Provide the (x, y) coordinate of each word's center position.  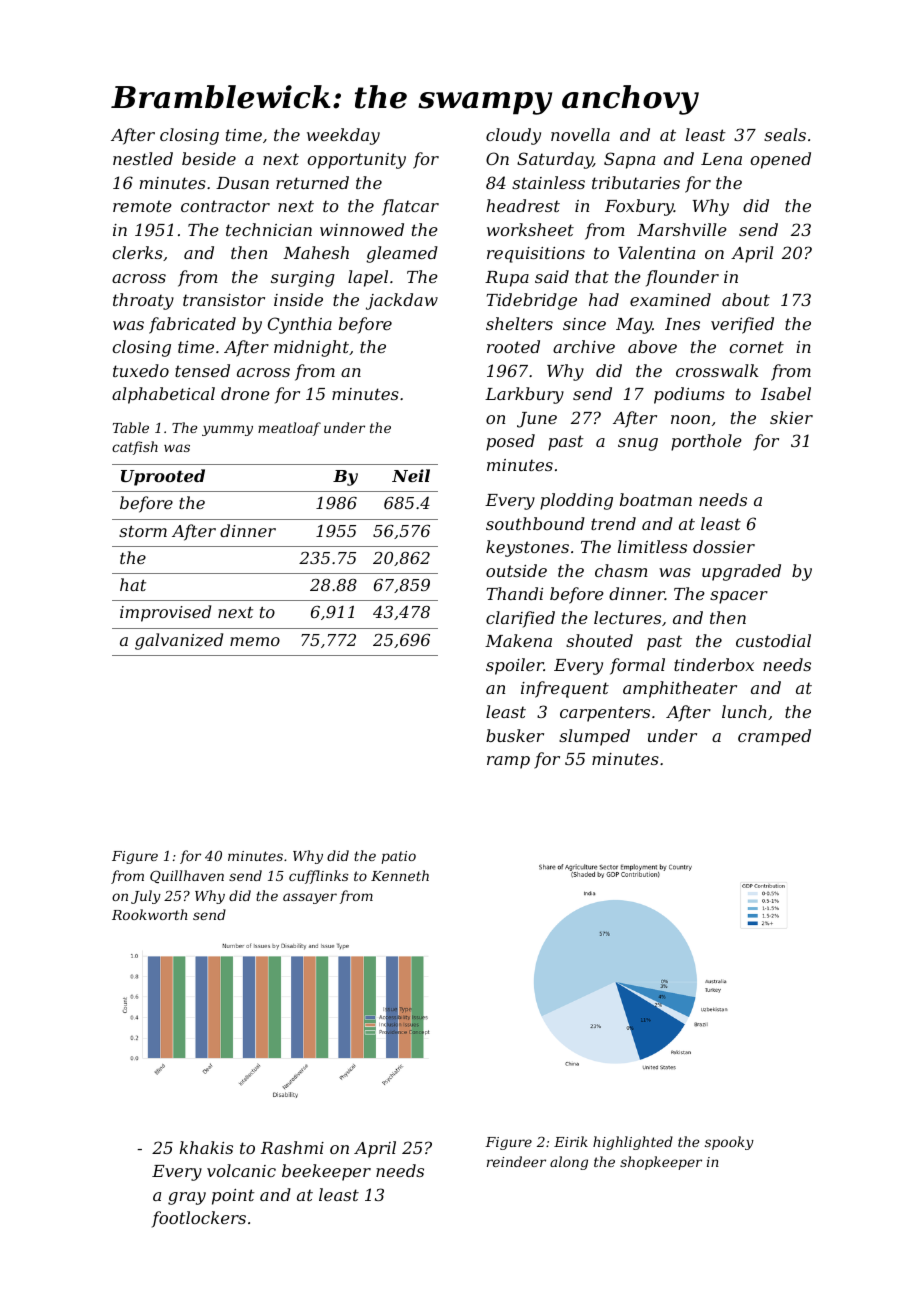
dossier (724, 546)
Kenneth (400, 875)
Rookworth (149, 914)
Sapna (629, 160)
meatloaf (289, 429)
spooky (729, 1143)
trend (613, 523)
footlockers (199, 1219)
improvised (165, 613)
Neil (411, 475)
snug (638, 444)
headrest (523, 205)
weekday (343, 136)
